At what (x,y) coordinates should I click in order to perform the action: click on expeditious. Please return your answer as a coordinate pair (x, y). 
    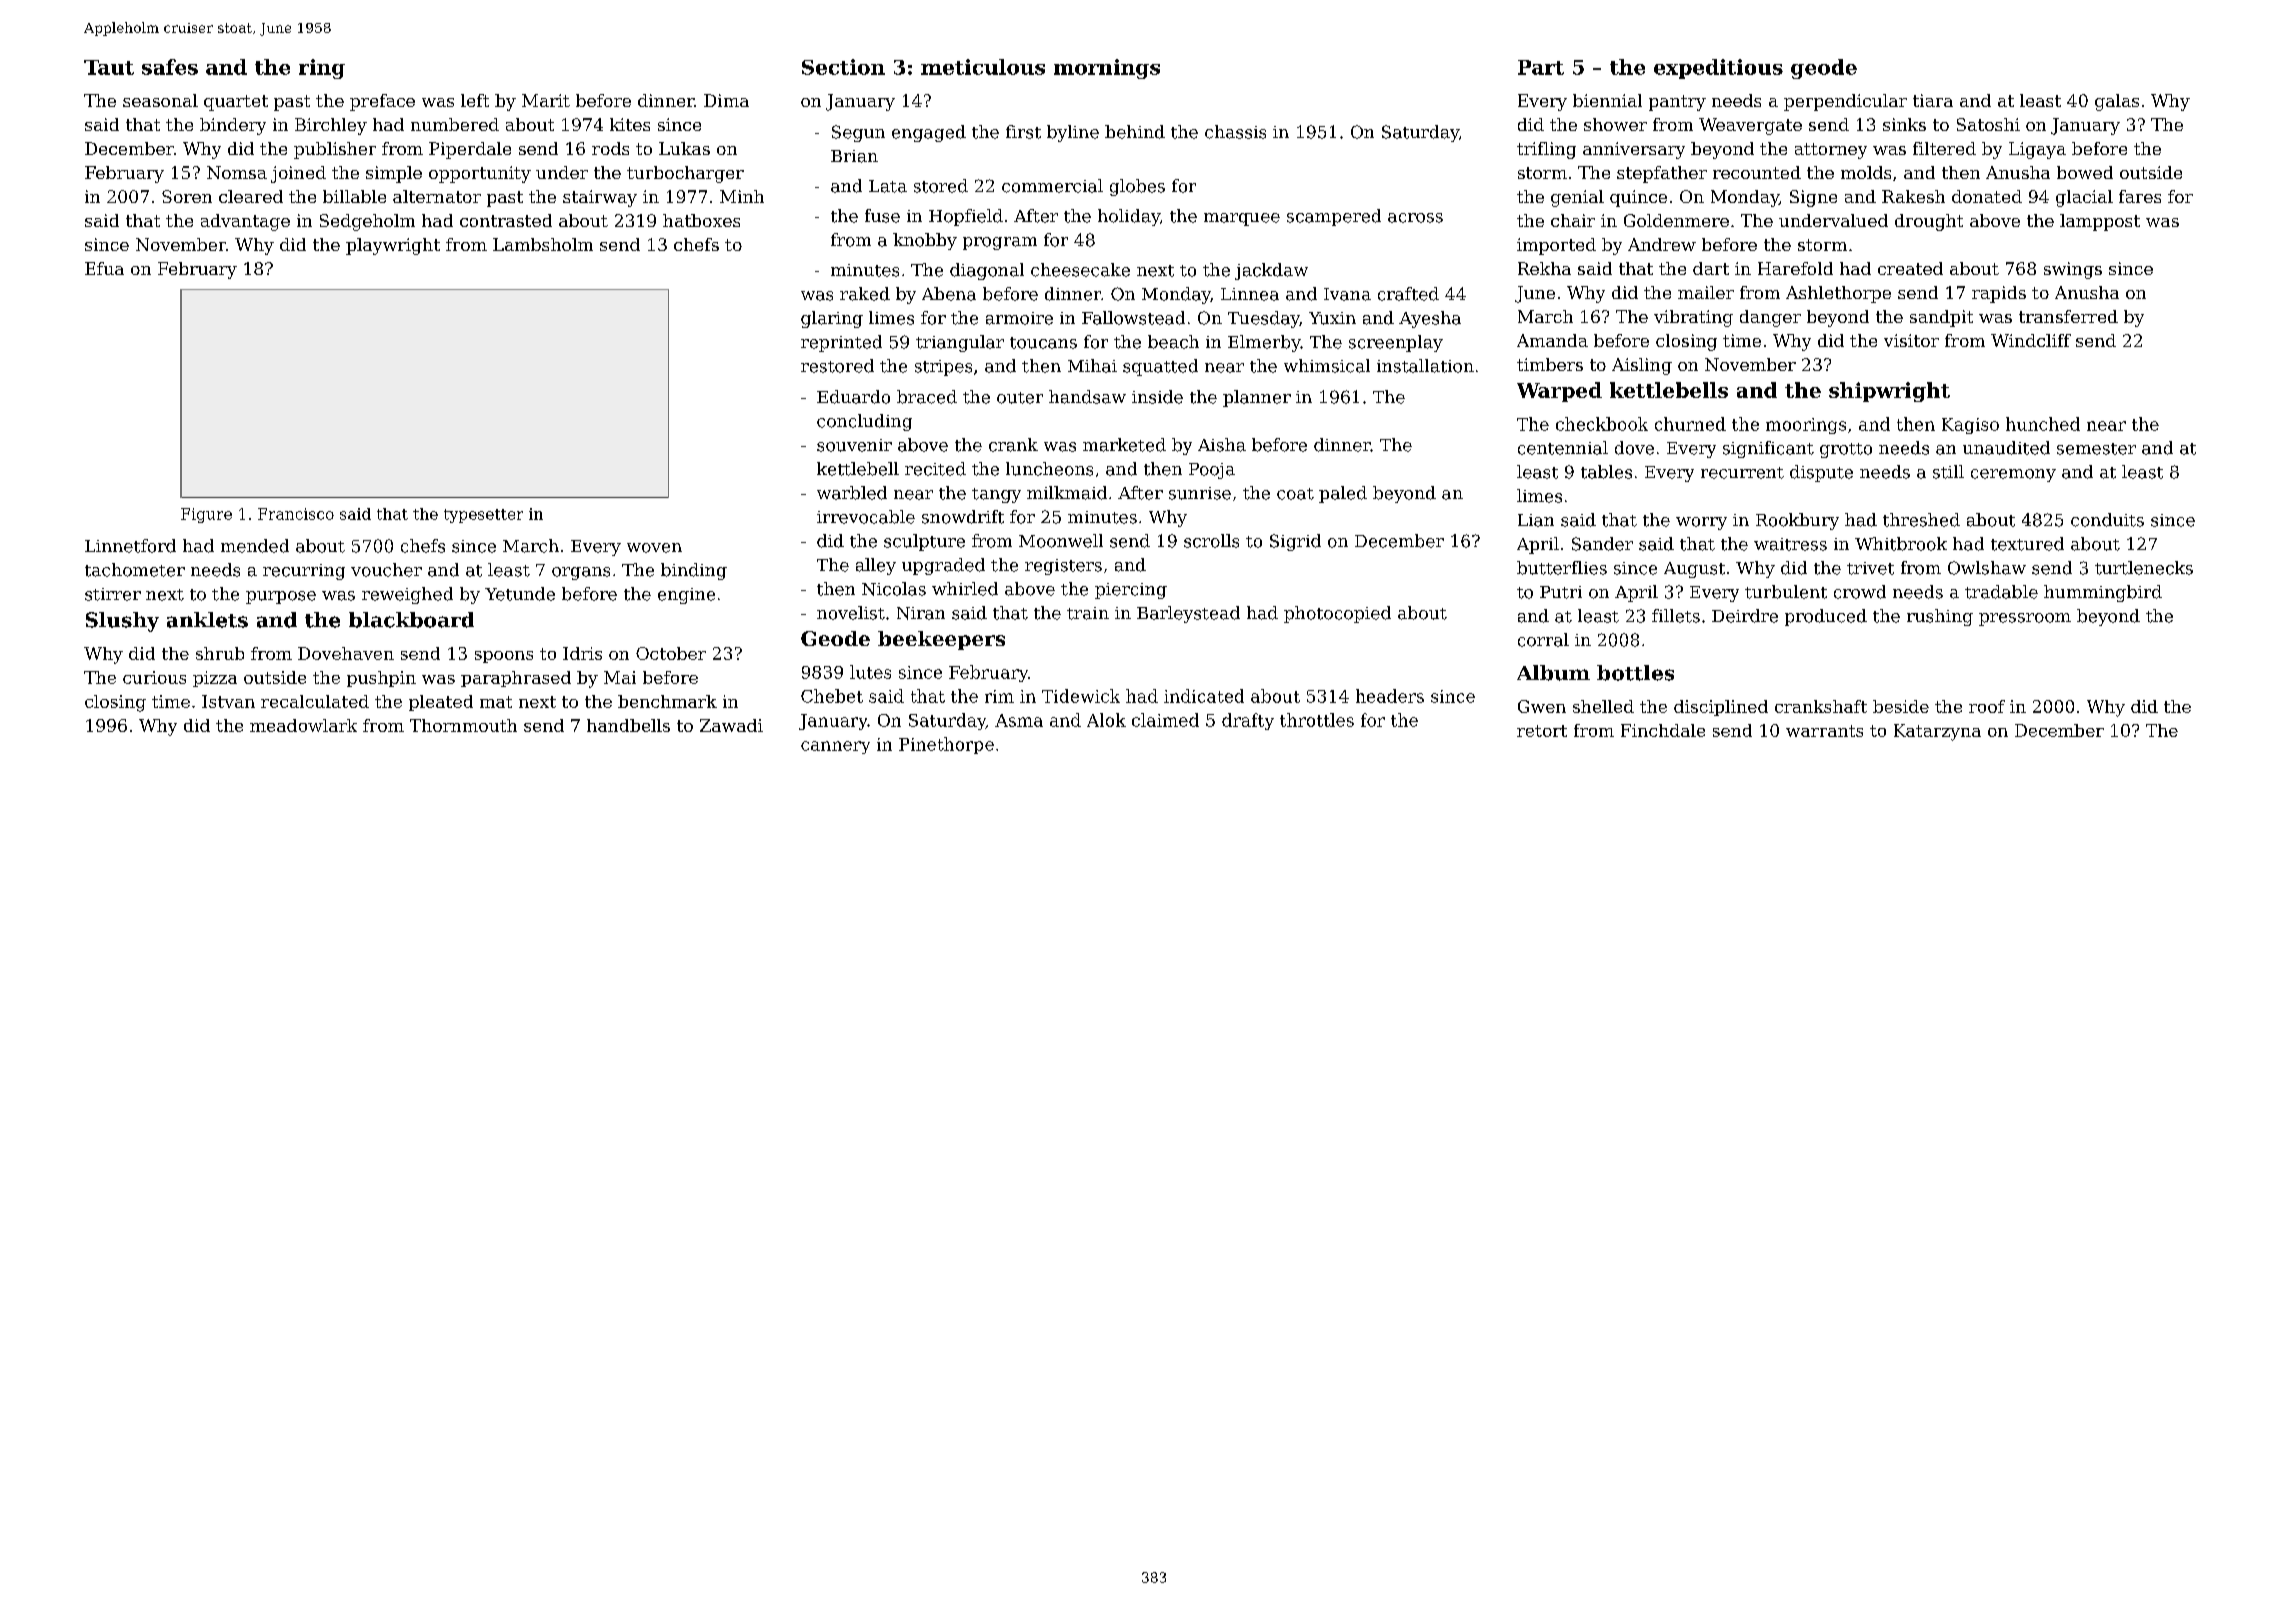
    Looking at the image, I should click on (1718, 69).
